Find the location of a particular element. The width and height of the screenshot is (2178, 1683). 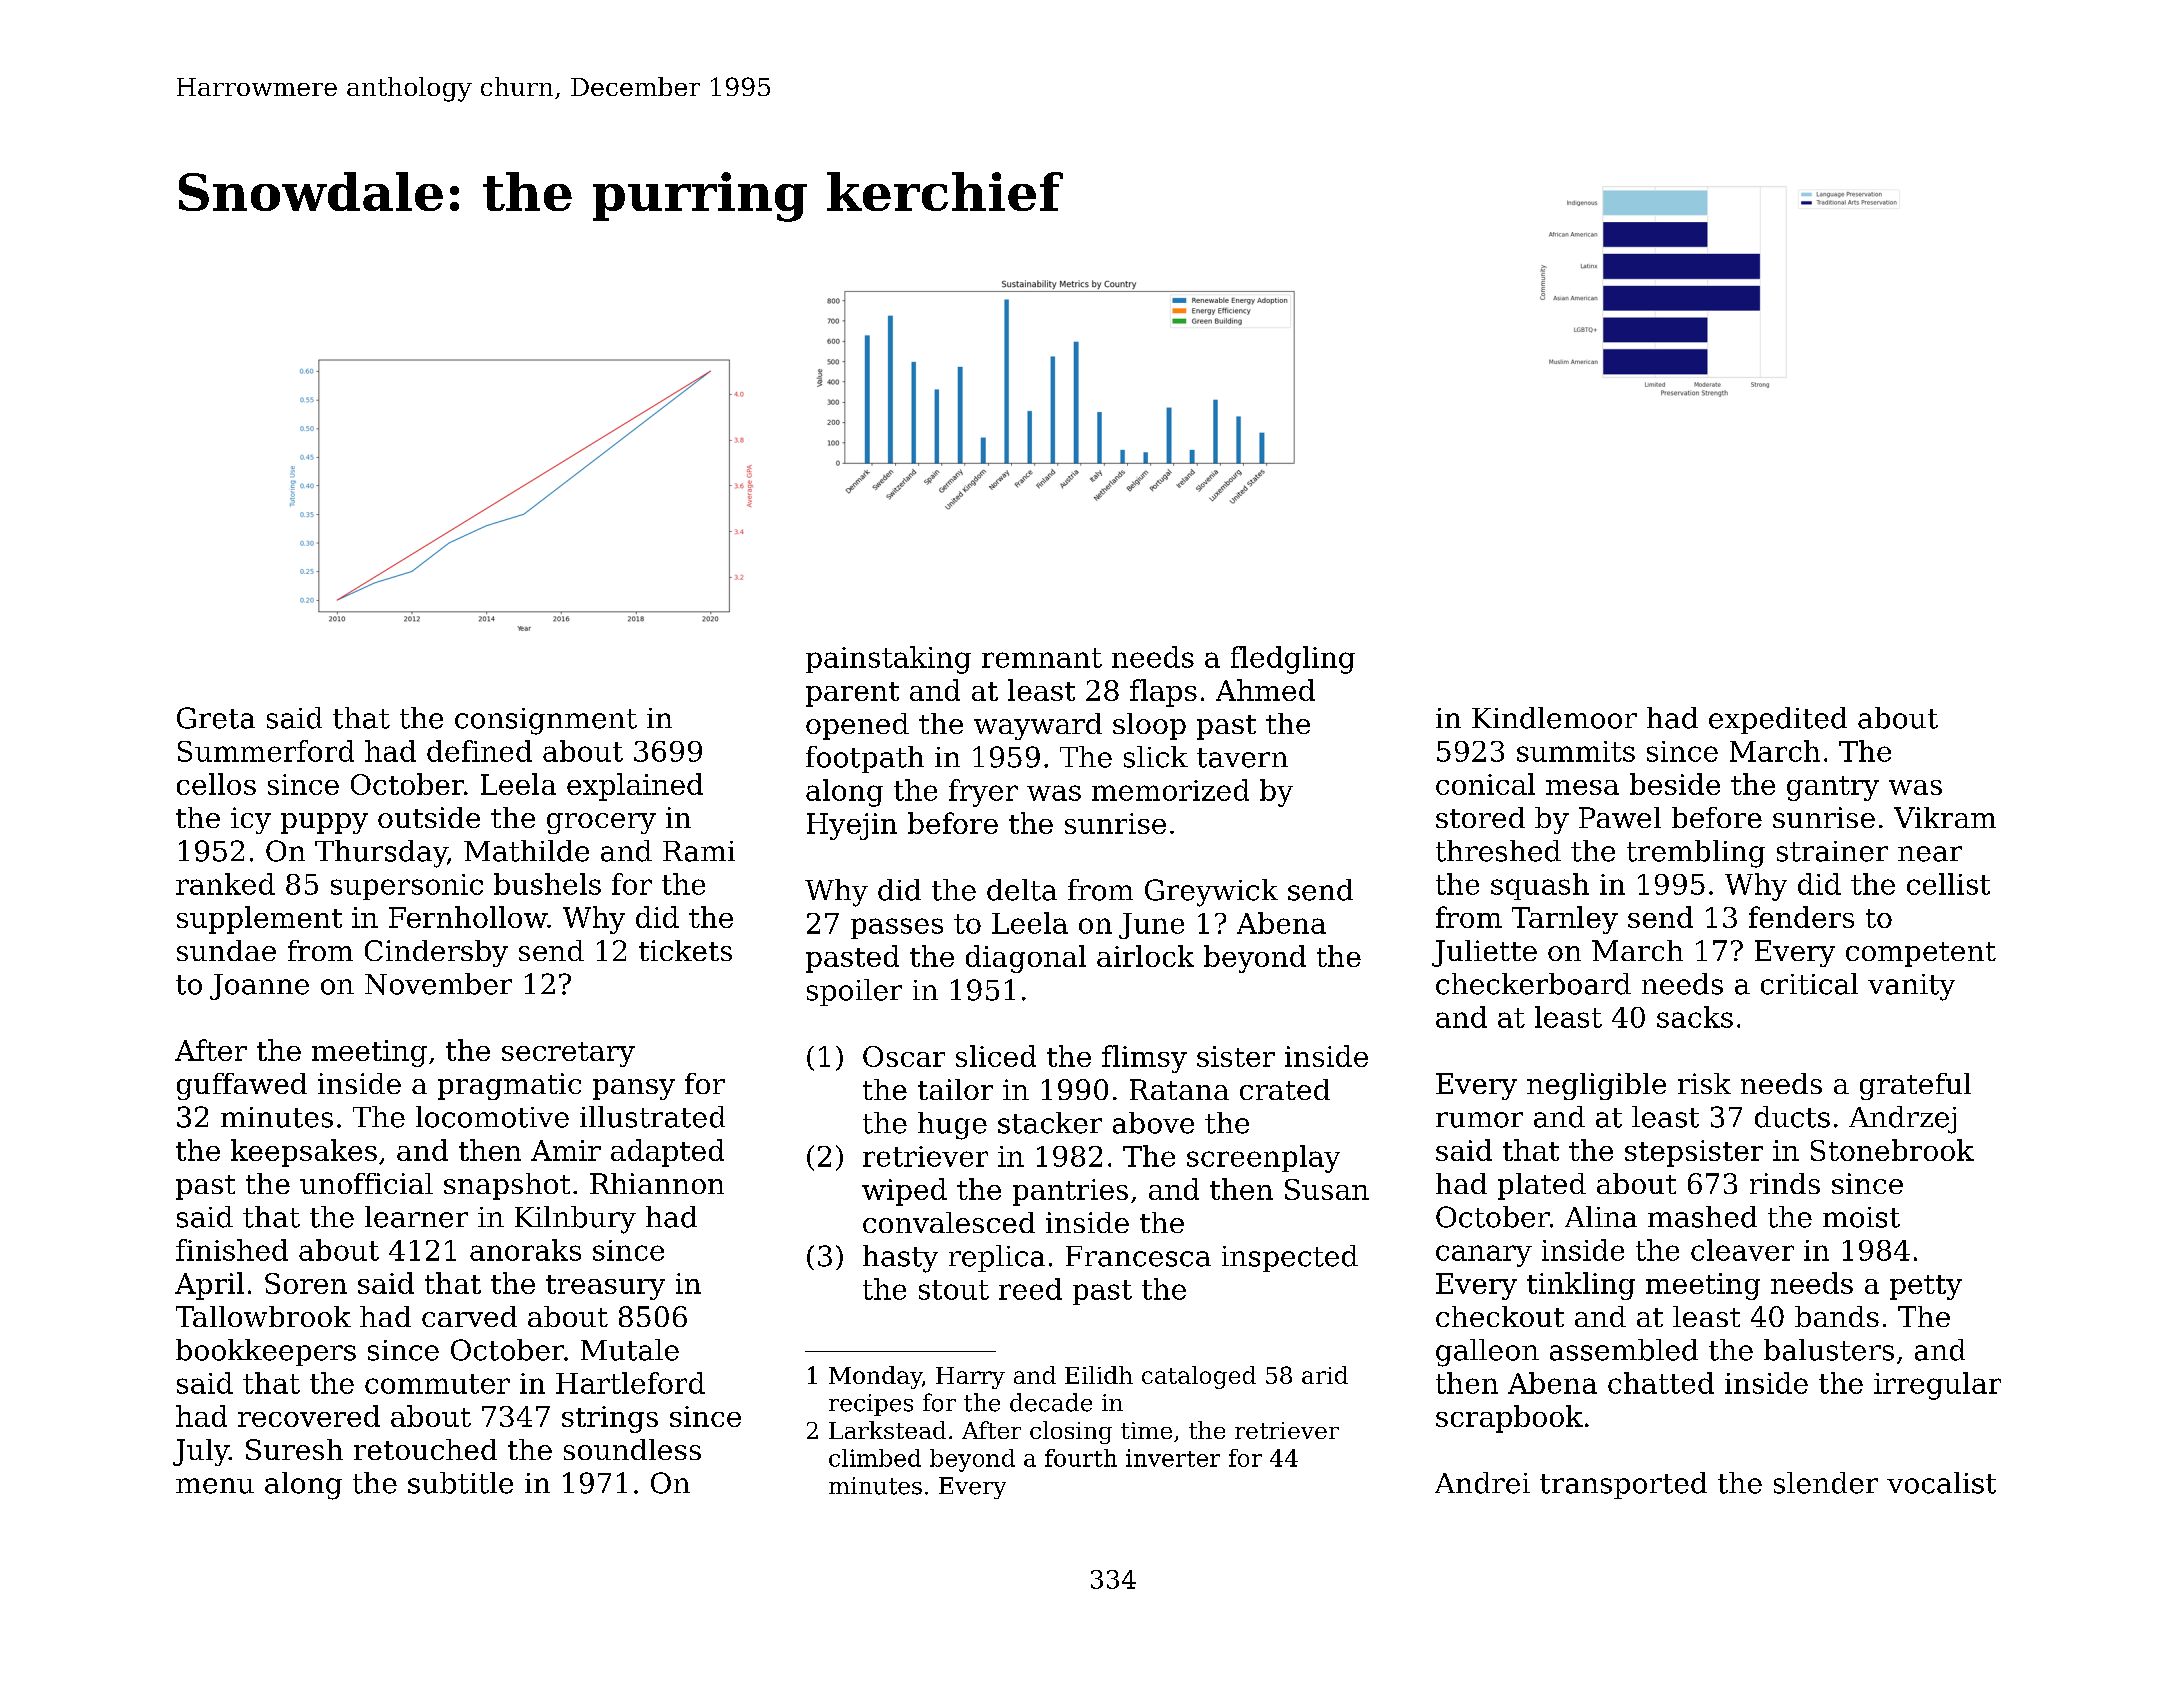

climbed is located at coordinates (875, 1458).
